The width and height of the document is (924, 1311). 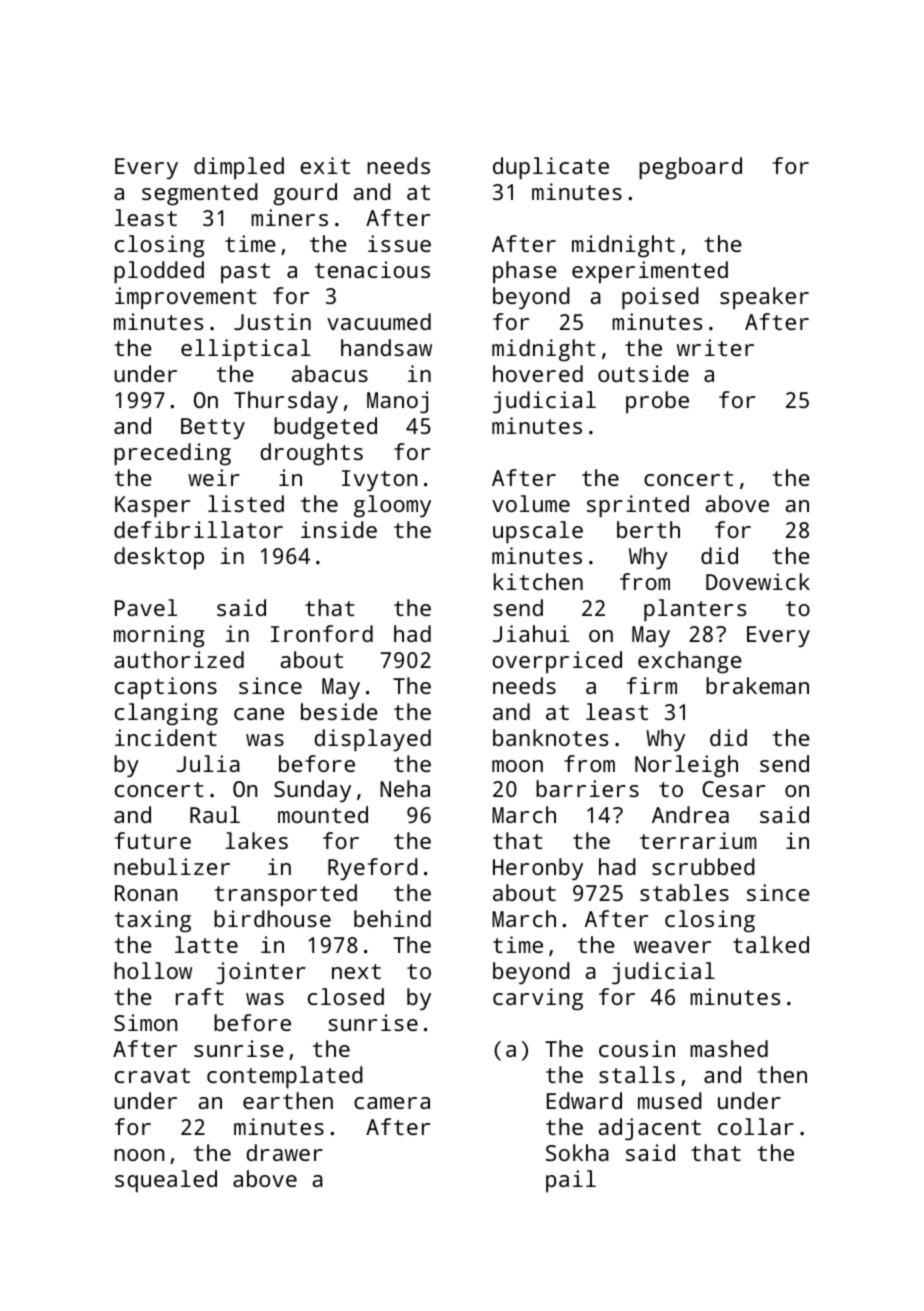 What do you see at coordinates (690, 662) in the document?
I see `exchange` at bounding box center [690, 662].
